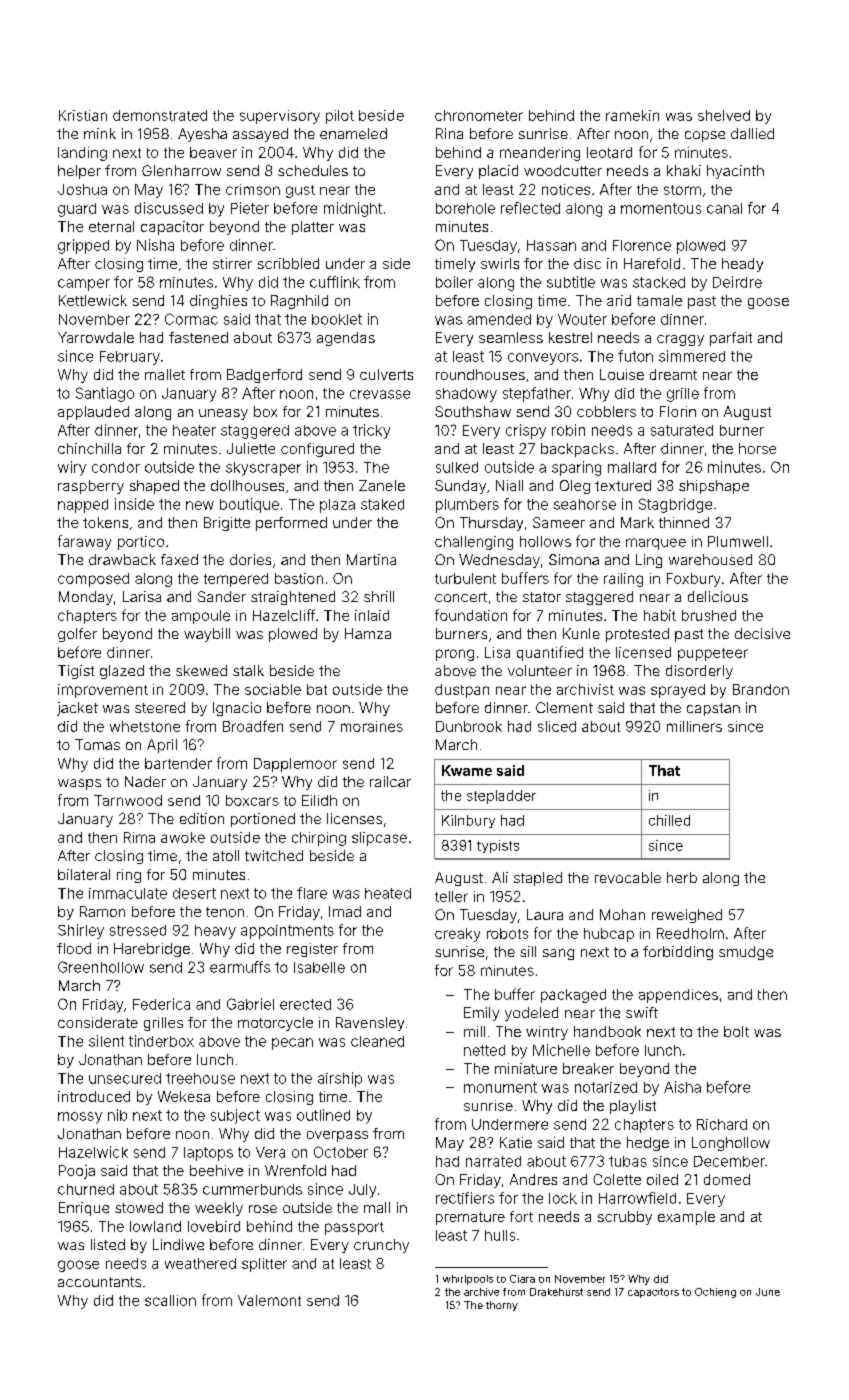  I want to click on passport, so click(354, 1228).
